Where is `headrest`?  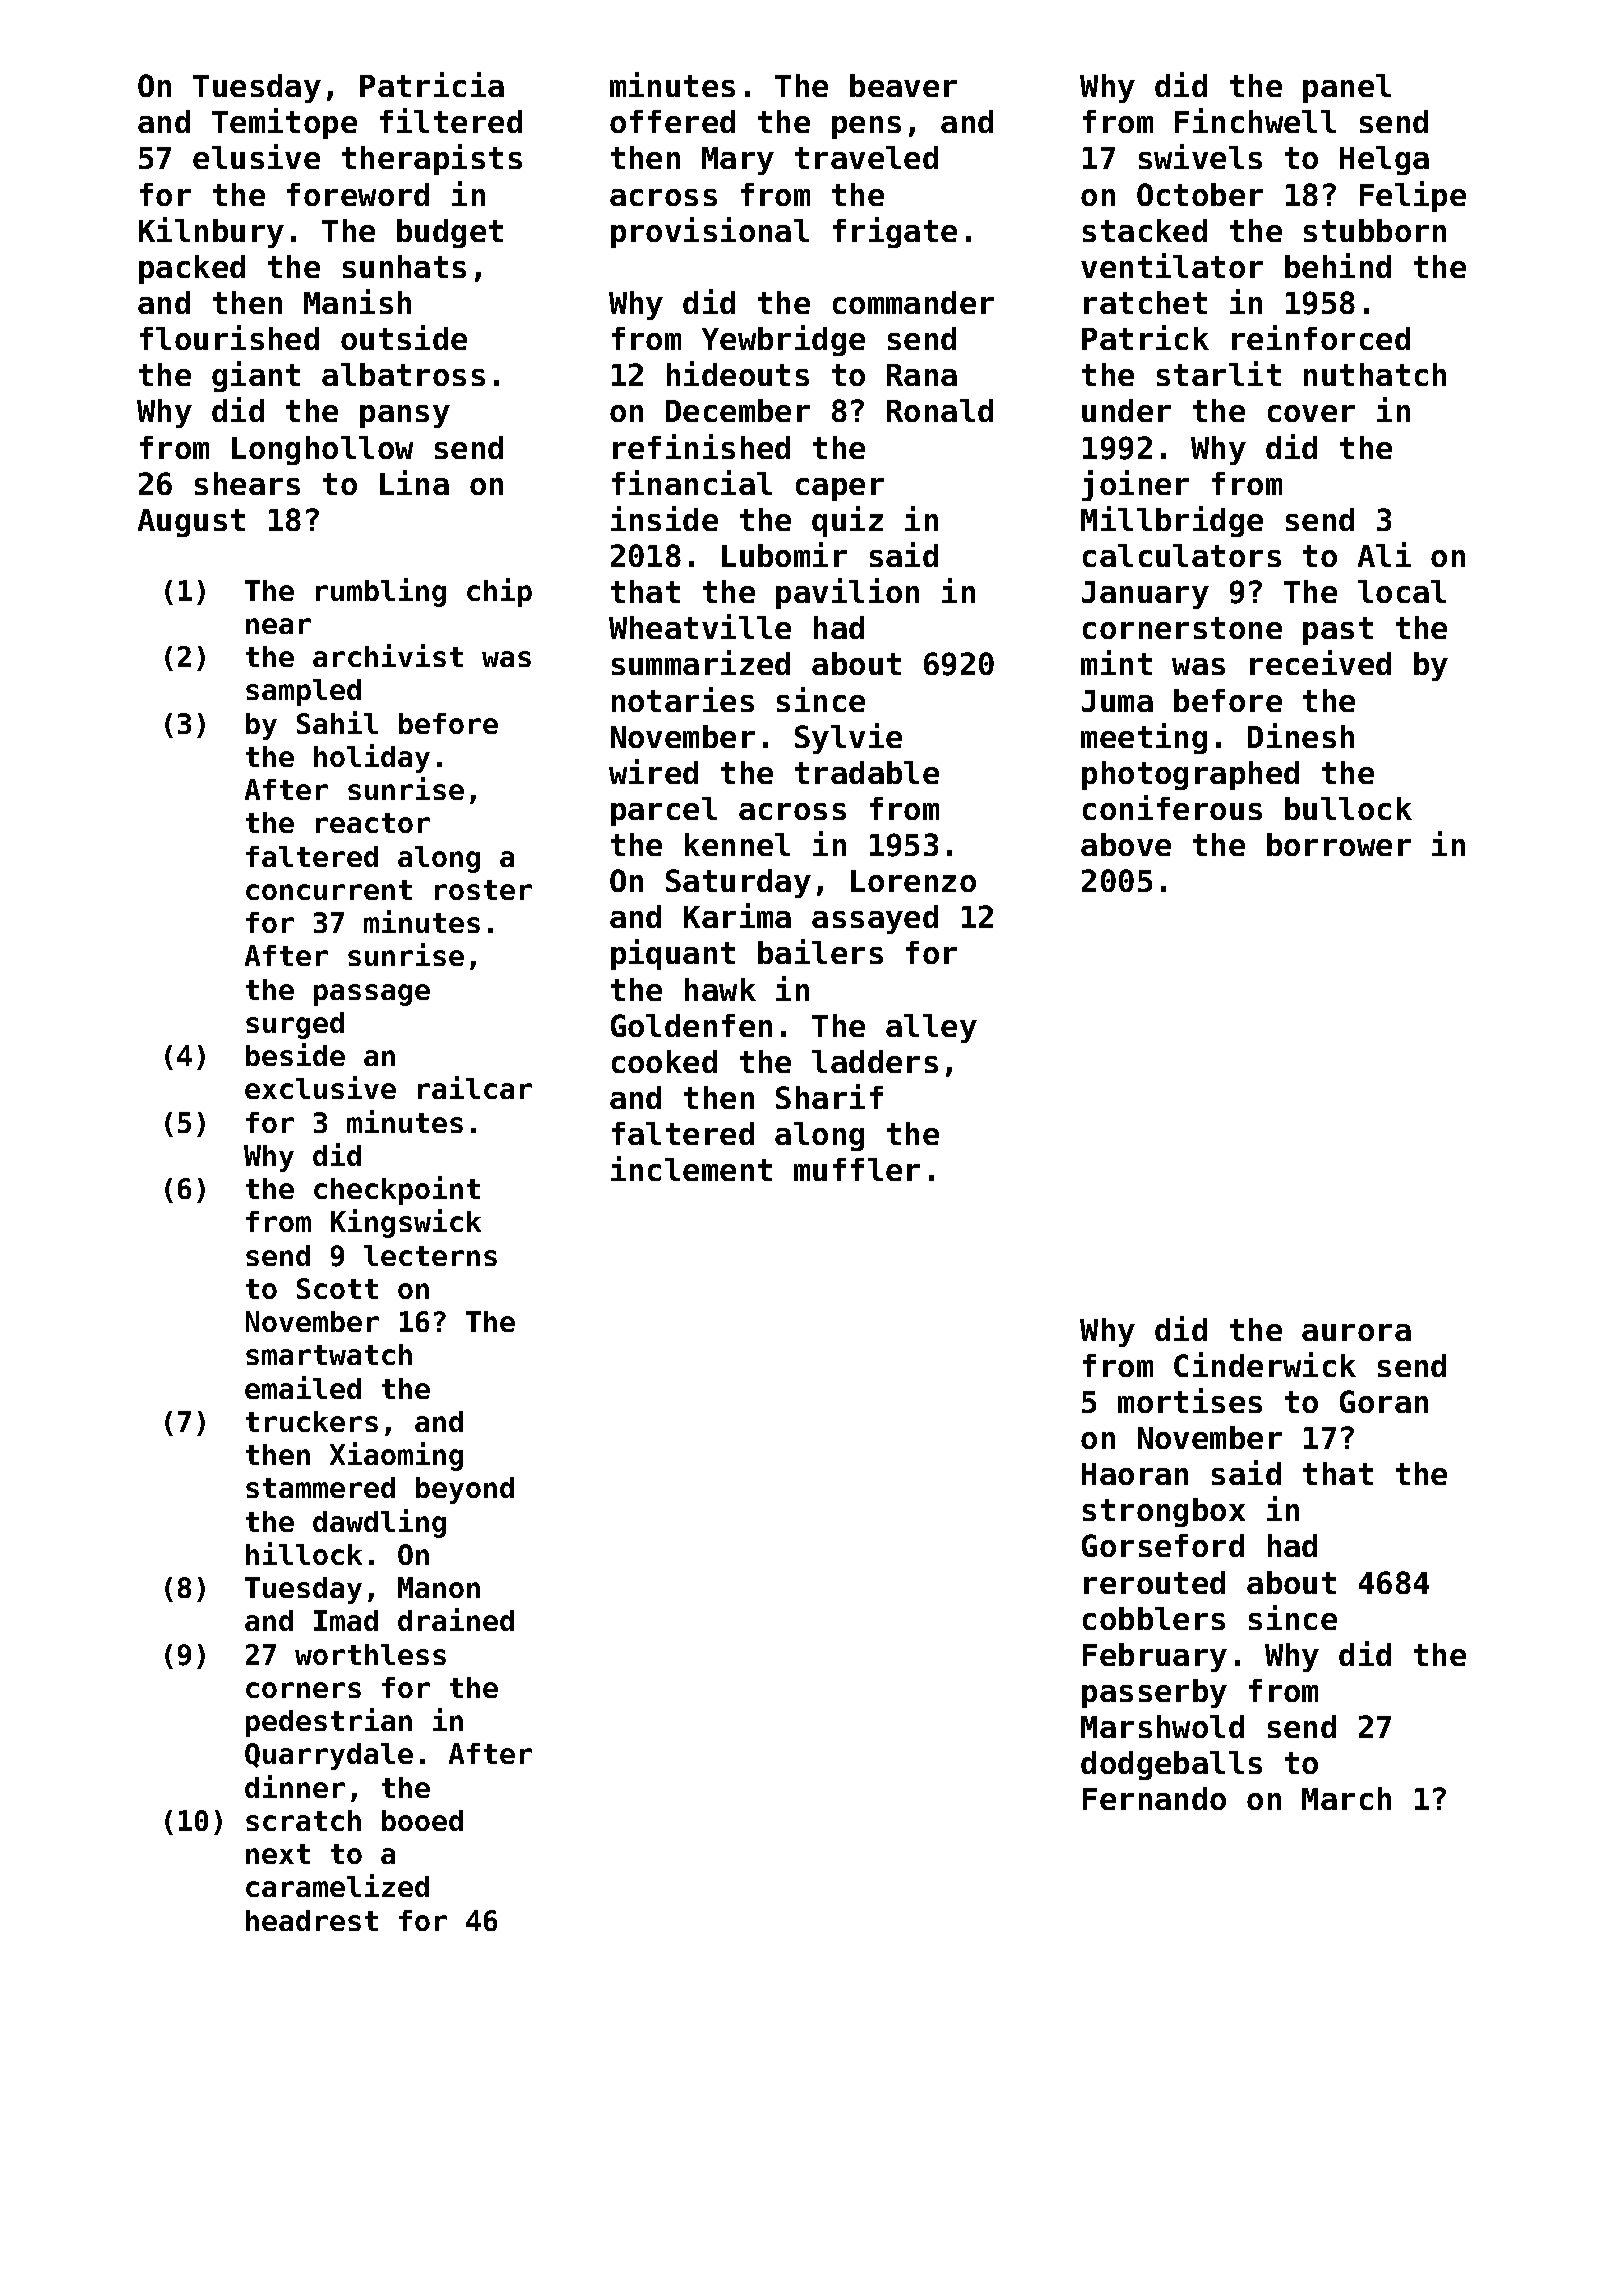 headrest is located at coordinates (312, 1920).
